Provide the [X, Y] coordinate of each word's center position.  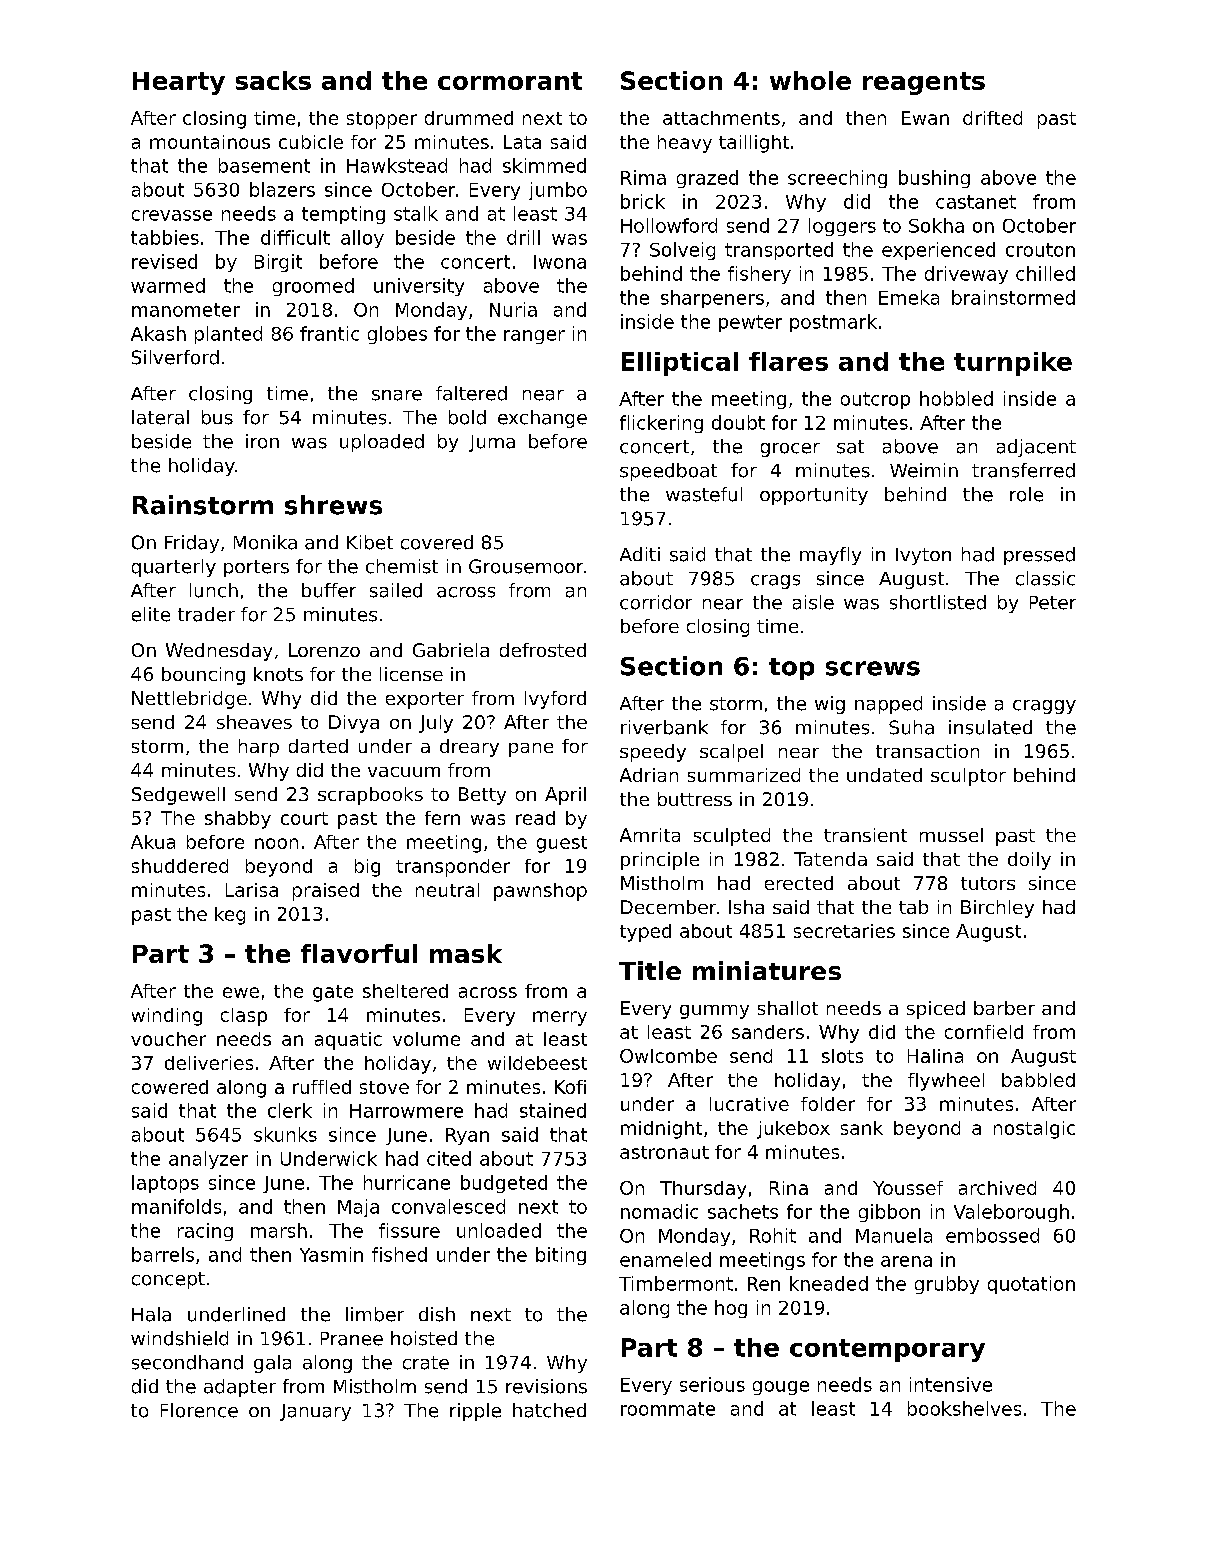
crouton [1040, 250]
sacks [273, 80]
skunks [285, 1134]
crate [426, 1363]
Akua [153, 842]
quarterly [174, 568]
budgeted [504, 1184]
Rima [643, 177]
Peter [1053, 603]
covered [437, 542]
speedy [653, 753]
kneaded [829, 1283]
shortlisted [938, 602]
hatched [549, 1410]
